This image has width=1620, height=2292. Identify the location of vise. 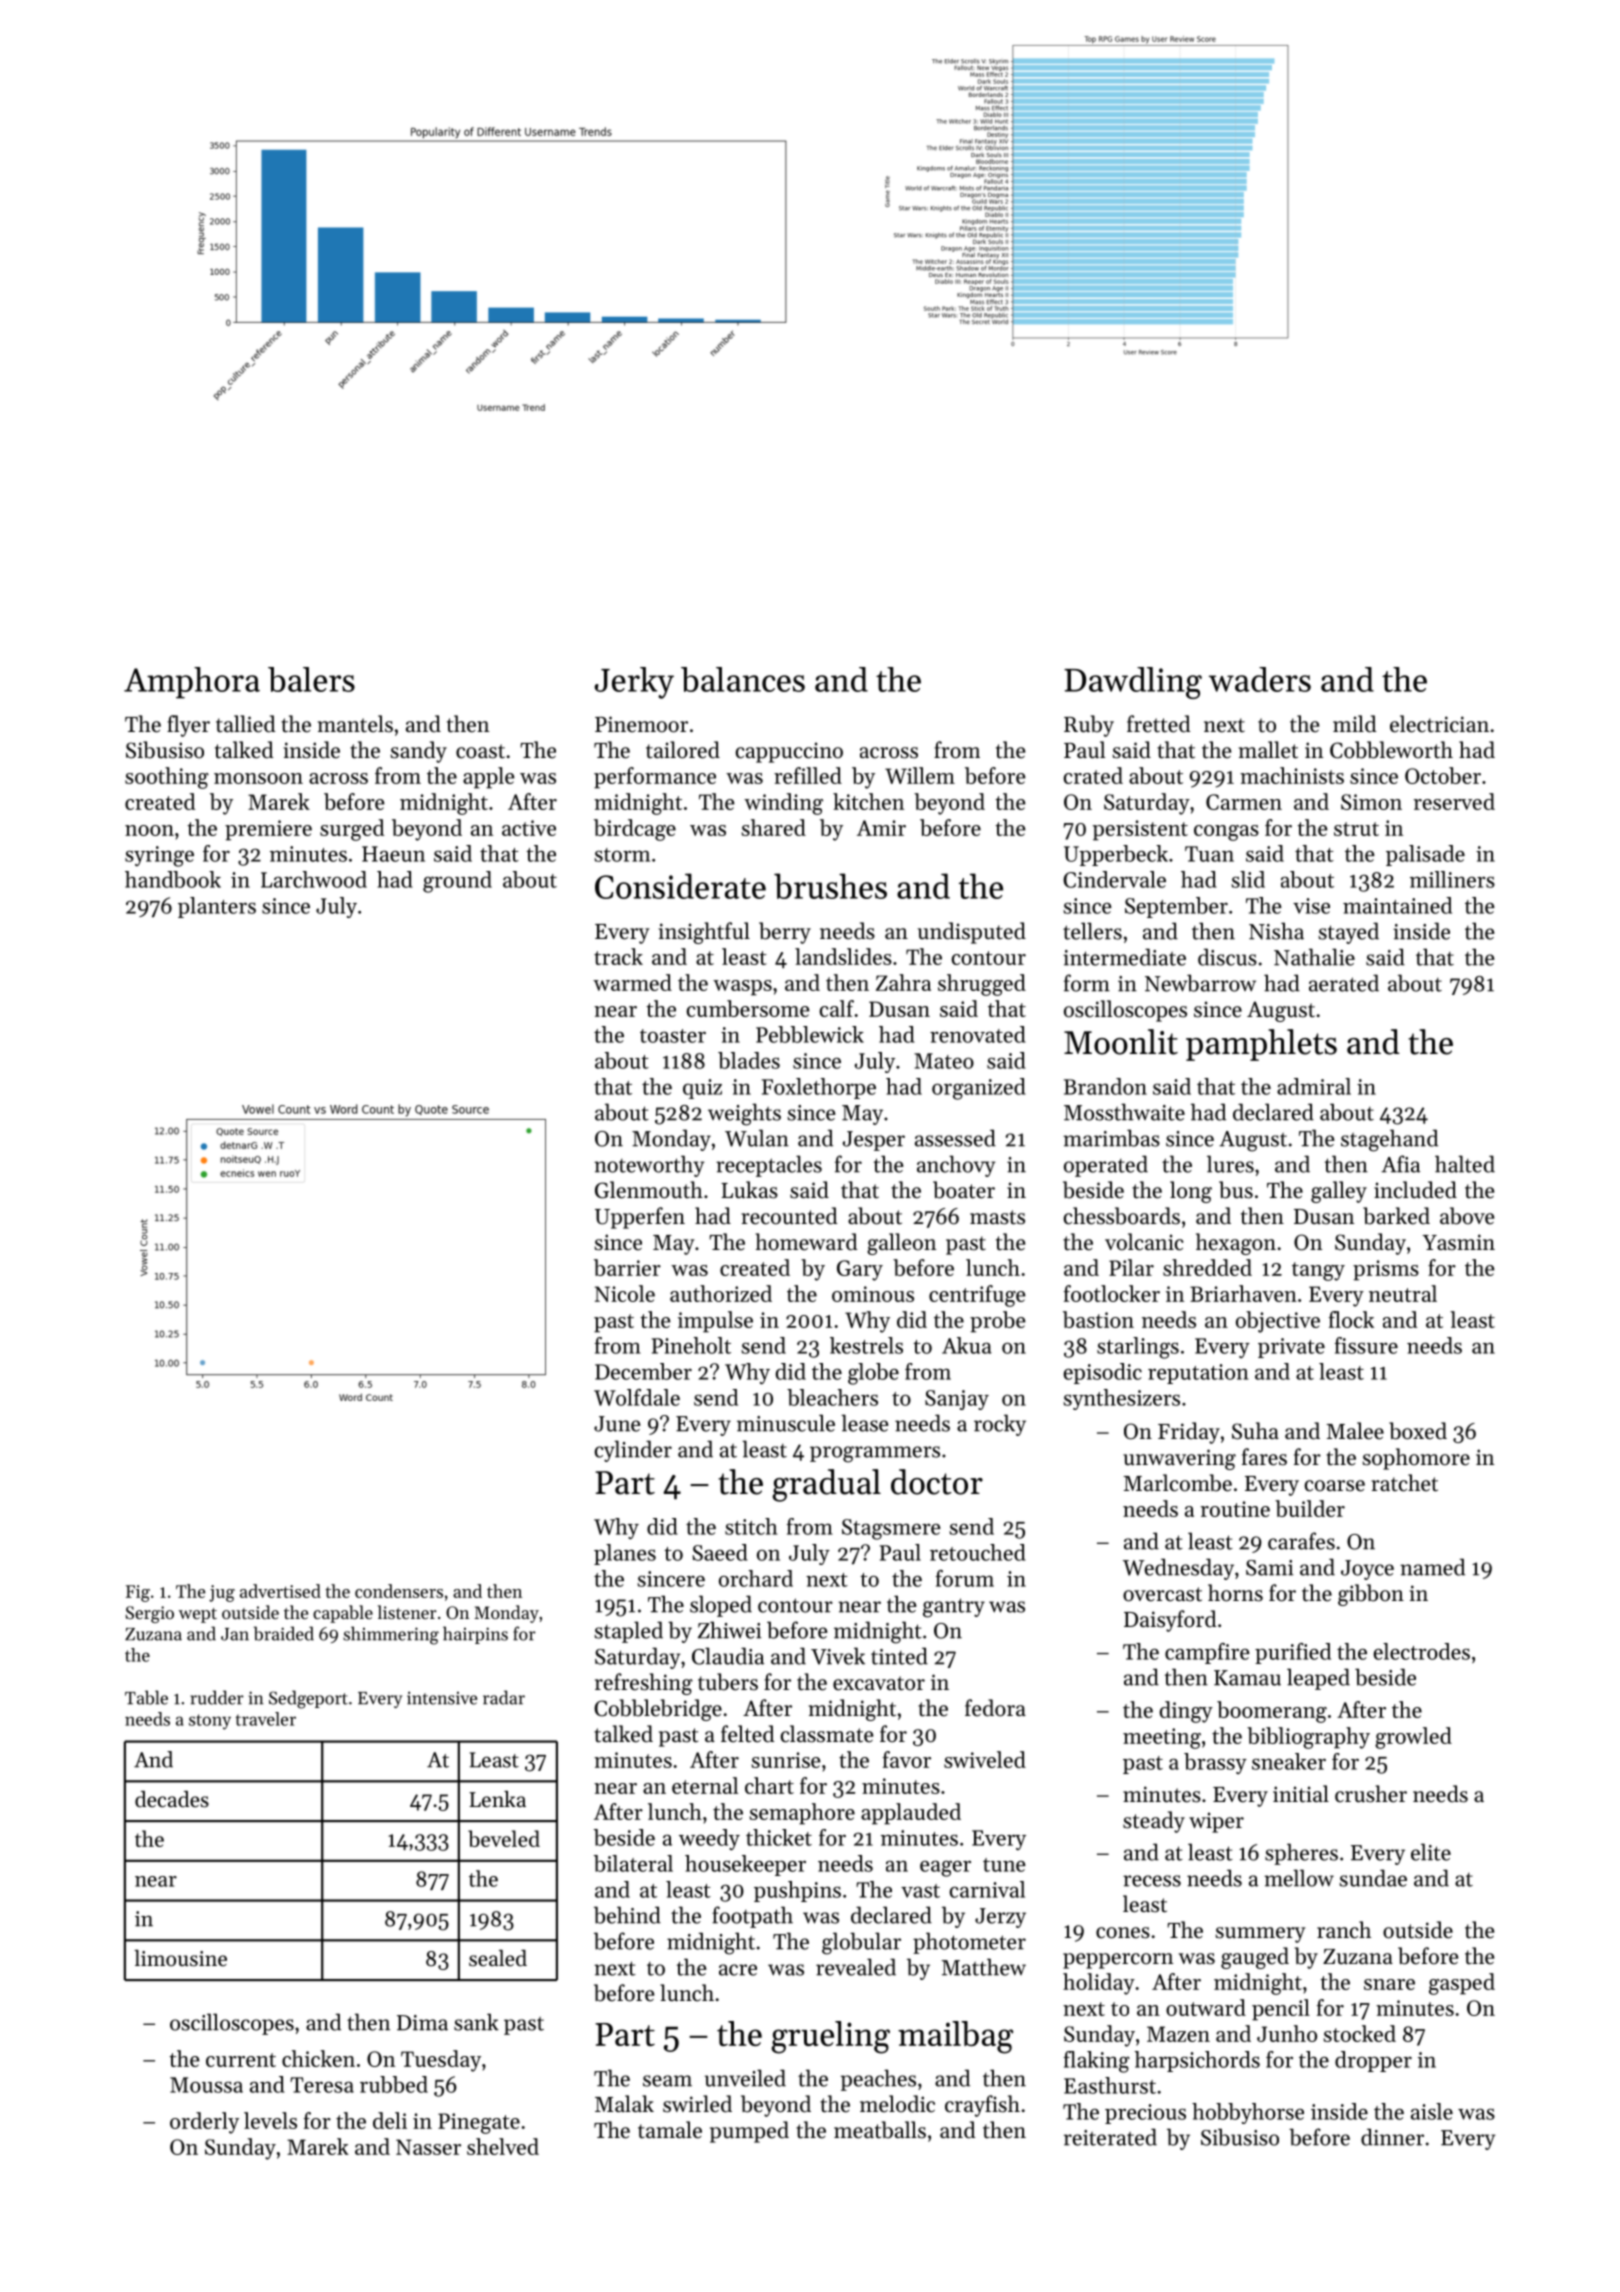
(1311, 906).
